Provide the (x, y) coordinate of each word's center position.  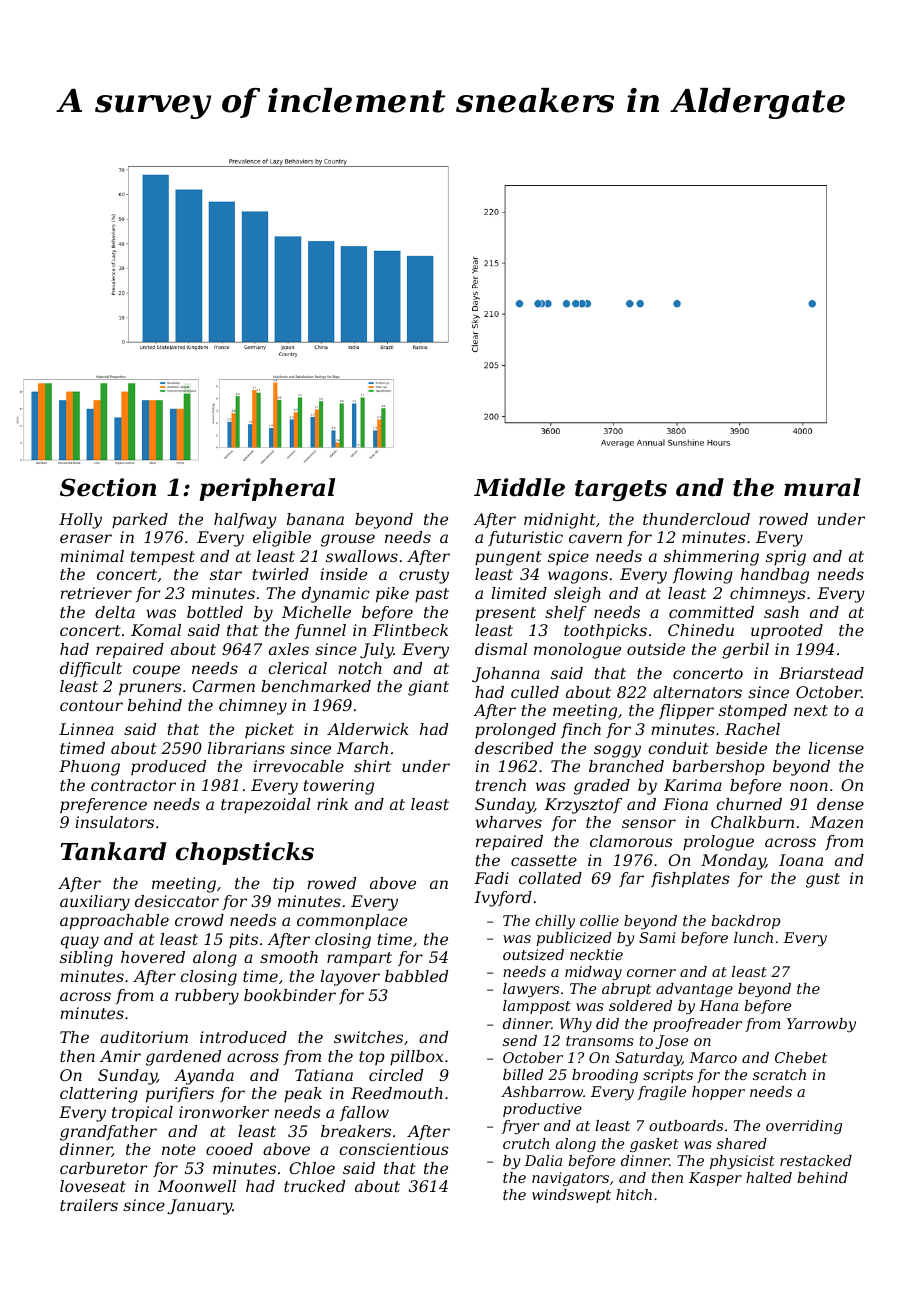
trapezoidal (266, 806)
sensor (649, 823)
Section (108, 487)
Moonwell (197, 1186)
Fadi (491, 878)
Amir (120, 1056)
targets (621, 490)
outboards (686, 1125)
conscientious (394, 1149)
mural (822, 487)
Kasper (715, 1179)
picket (269, 730)
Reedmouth (397, 1093)
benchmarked (316, 686)
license (836, 748)
